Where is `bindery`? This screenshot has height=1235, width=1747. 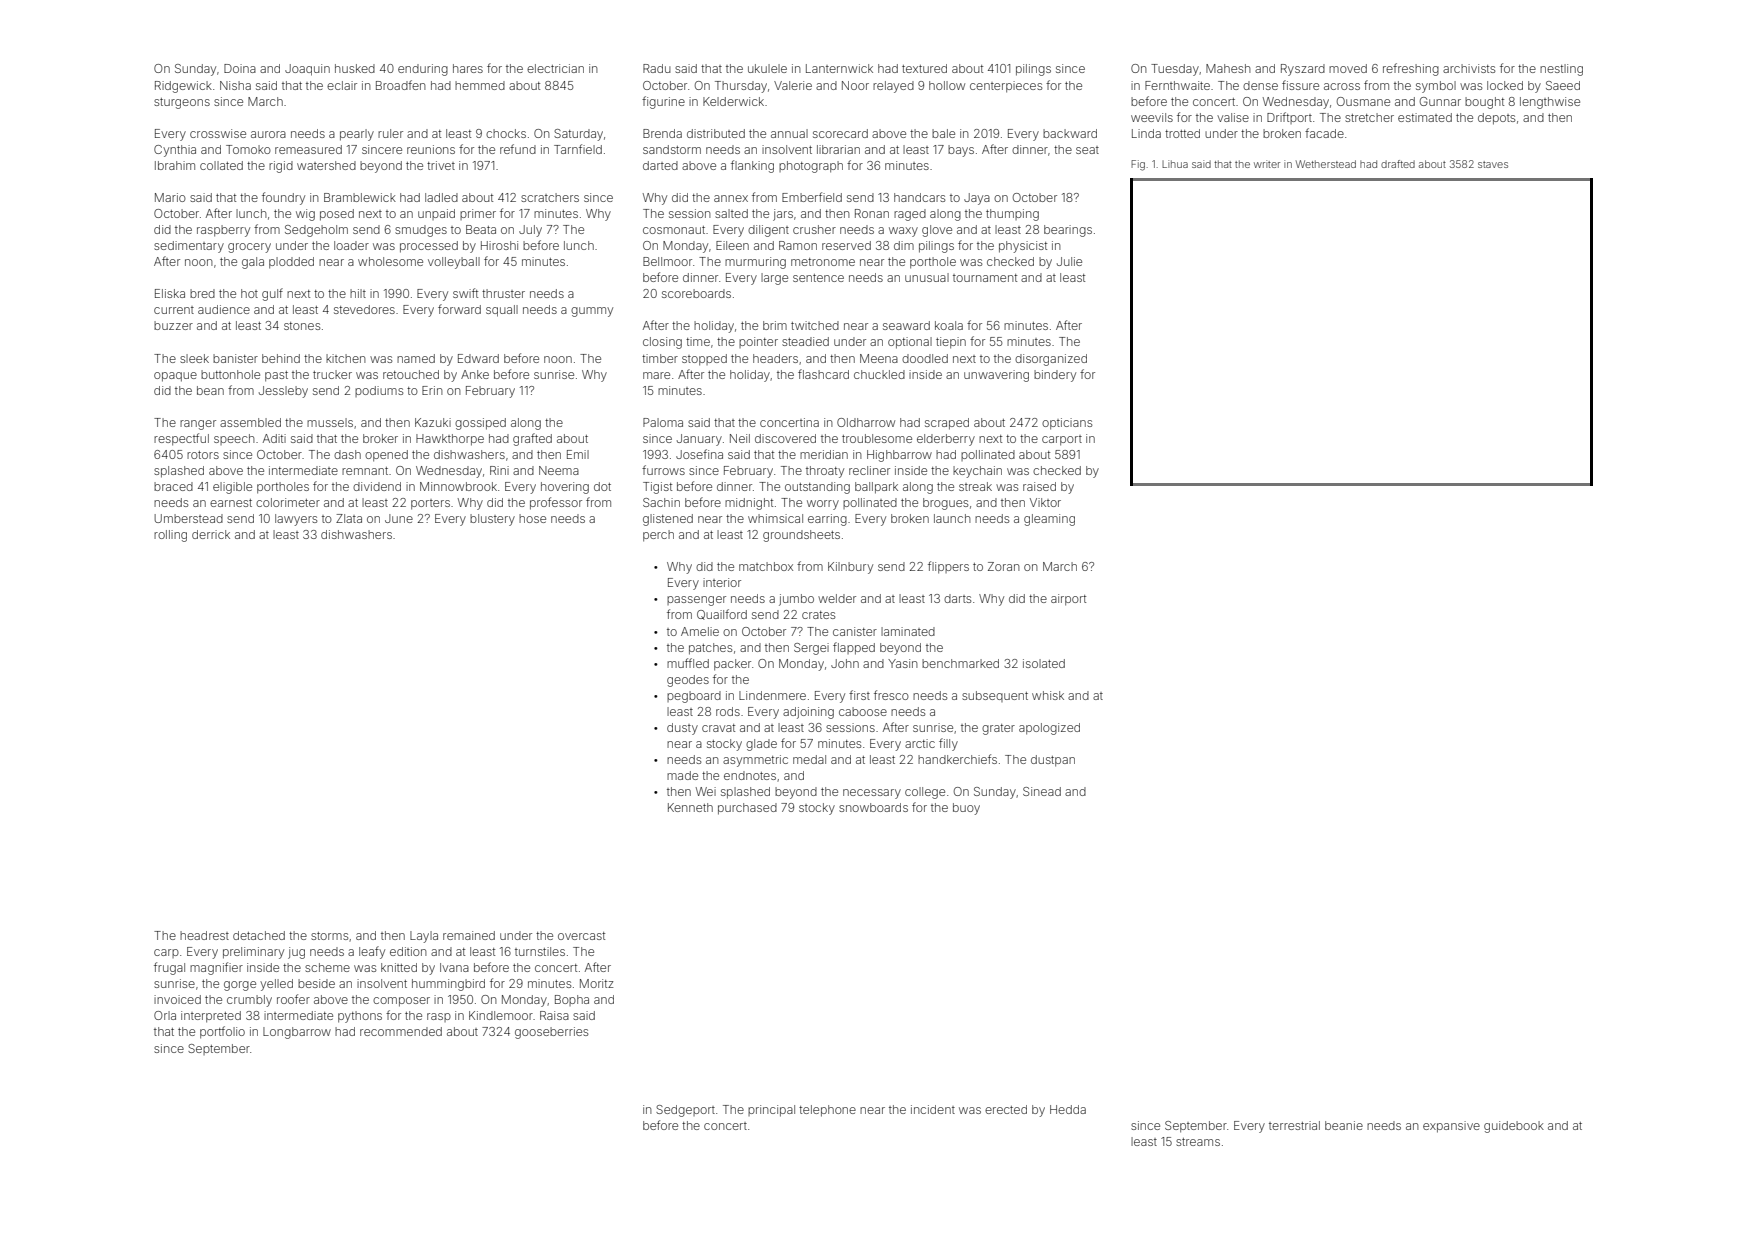 bindery is located at coordinates (1055, 376).
